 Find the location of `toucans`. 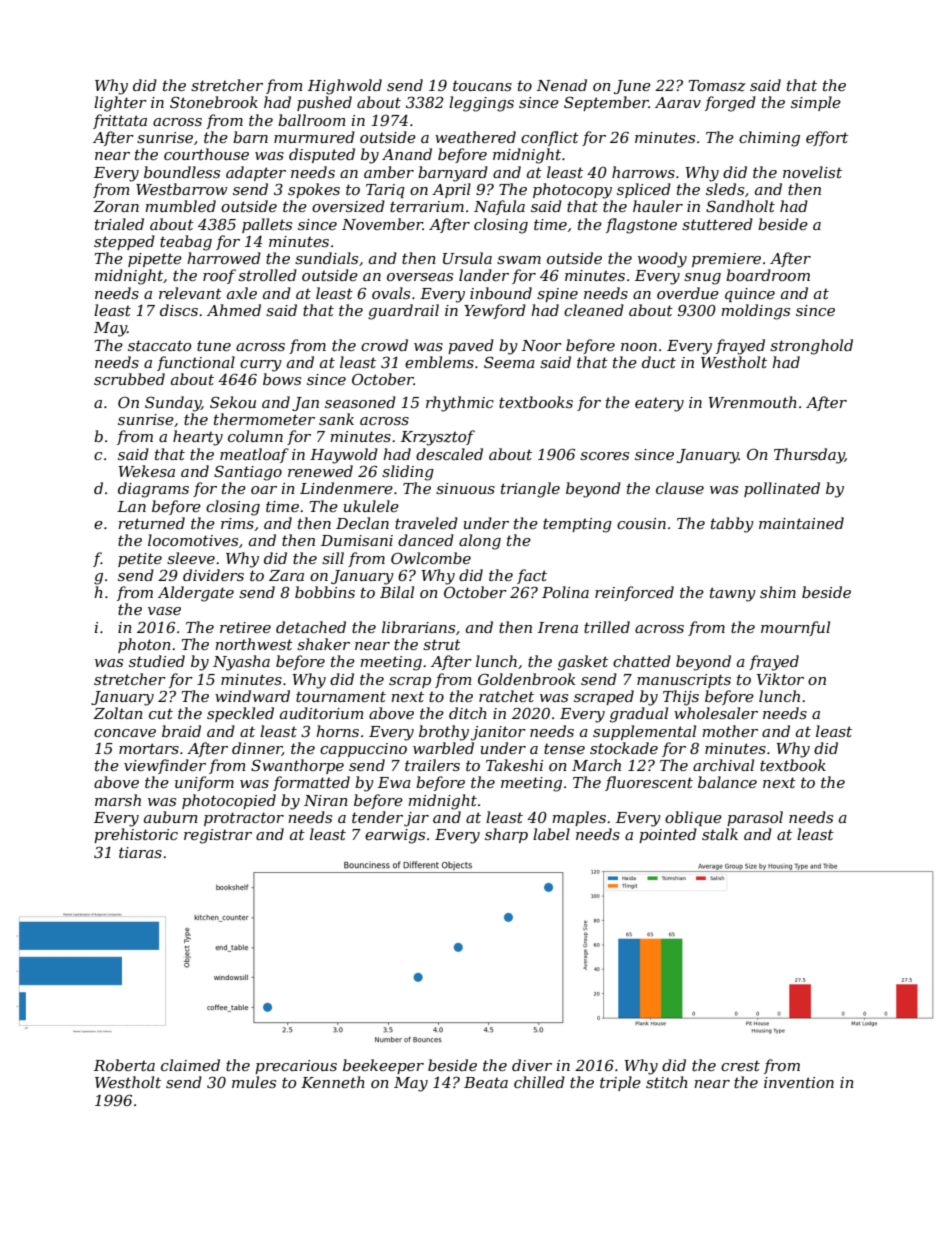

toucans is located at coordinates (482, 85).
